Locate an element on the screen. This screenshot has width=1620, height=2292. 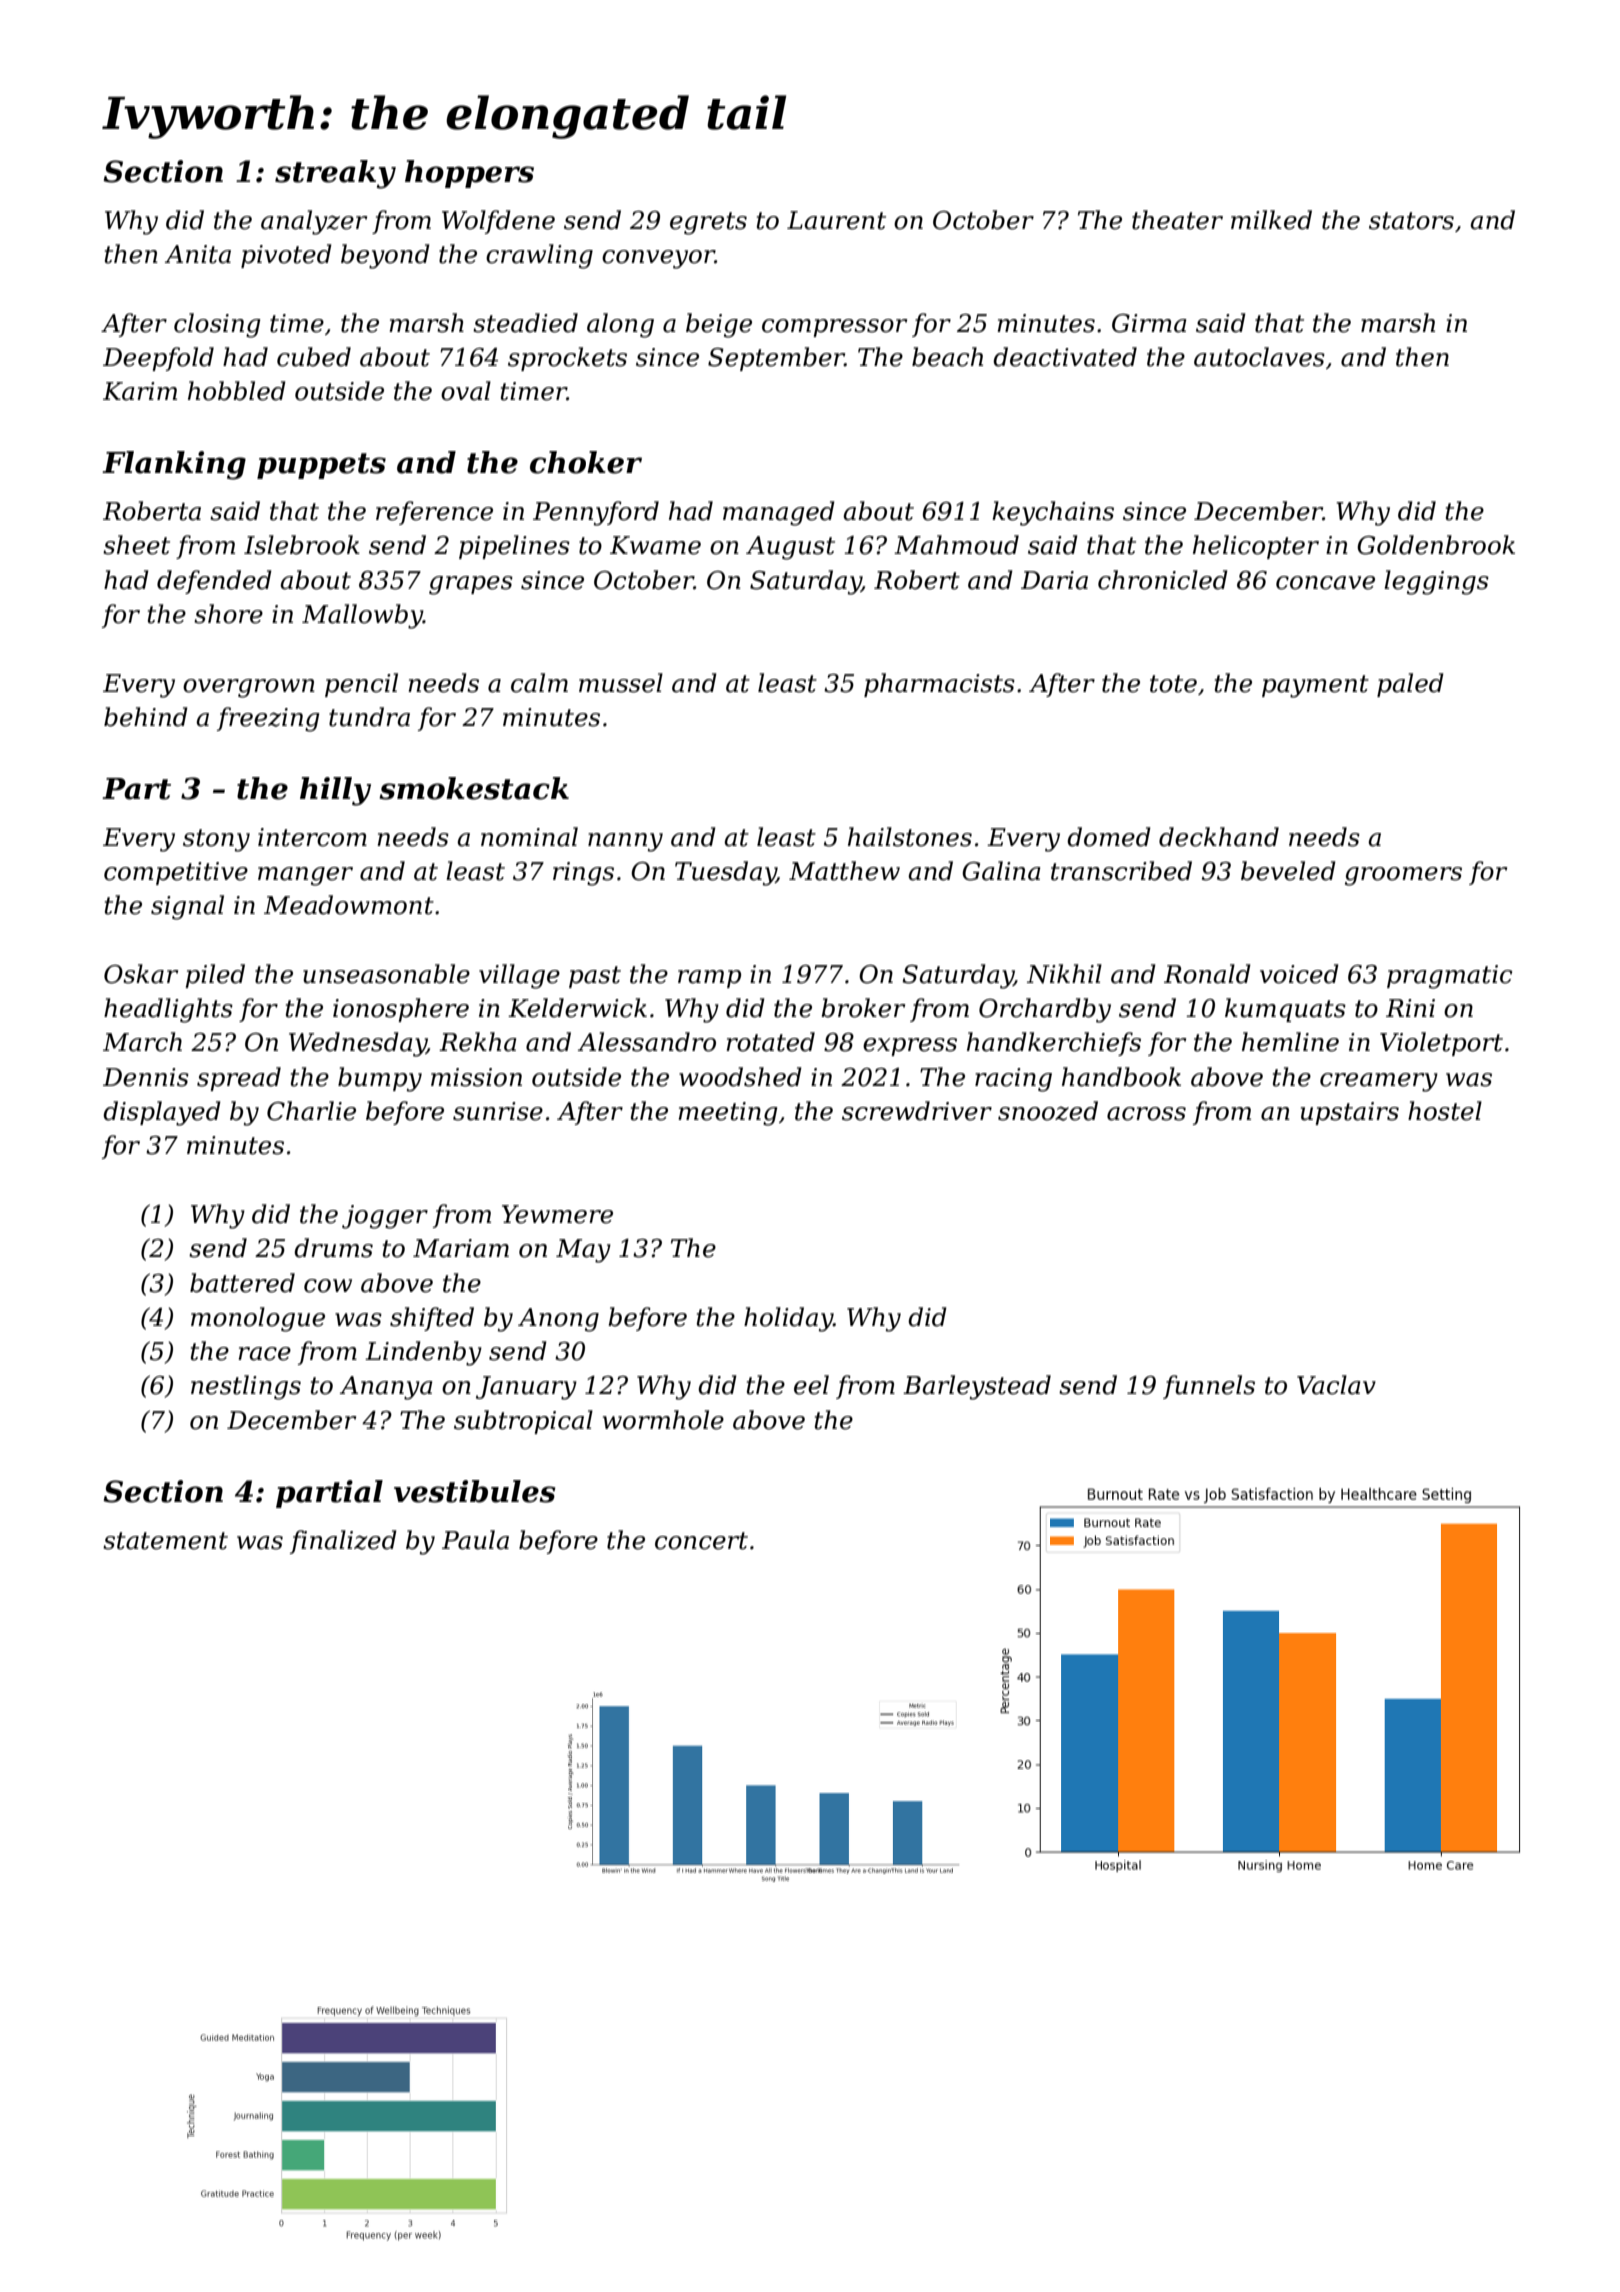
nestlings is located at coordinates (246, 1387).
